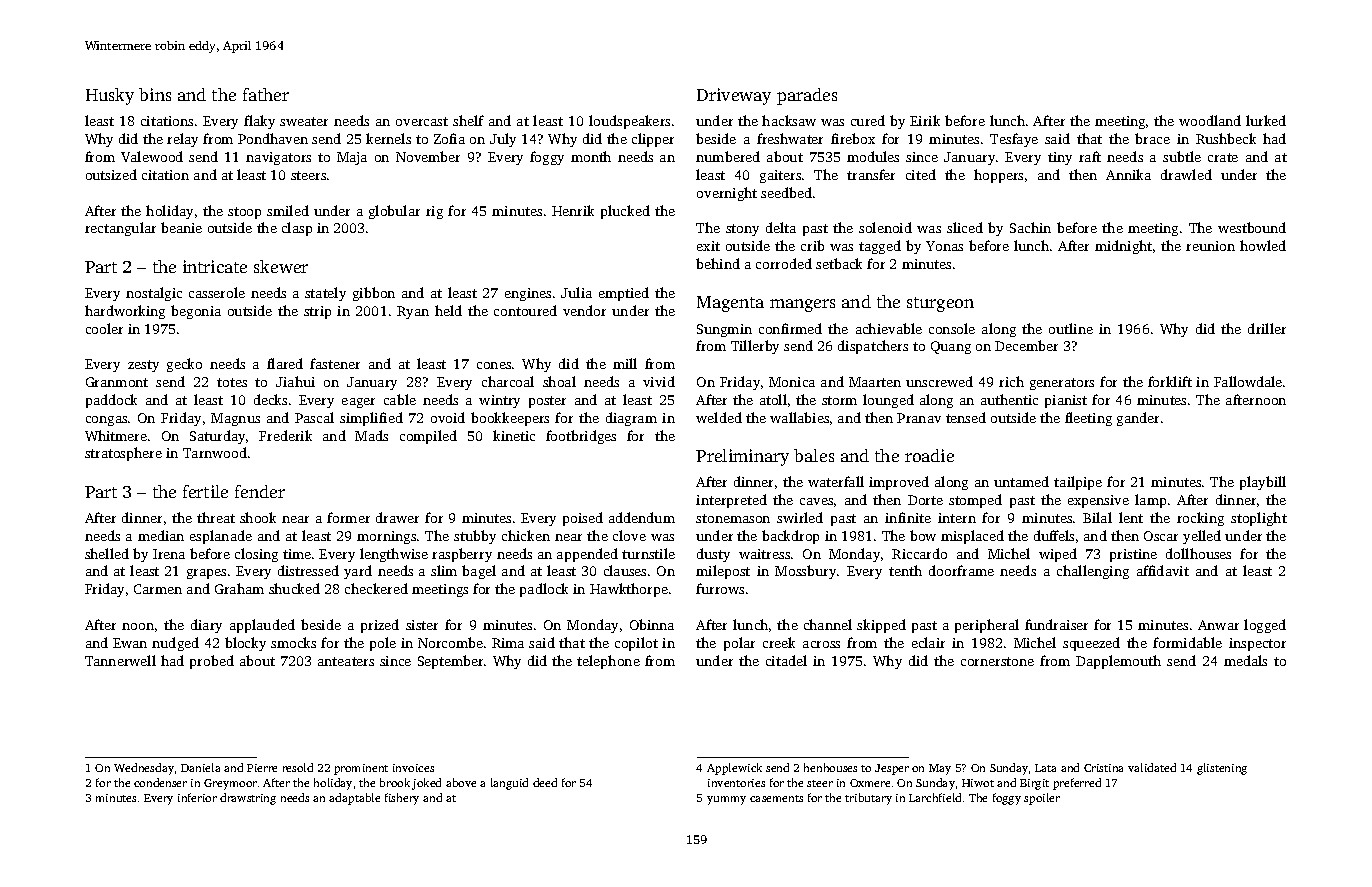 This screenshot has width=1372, height=887. I want to click on anteaters, so click(346, 661).
